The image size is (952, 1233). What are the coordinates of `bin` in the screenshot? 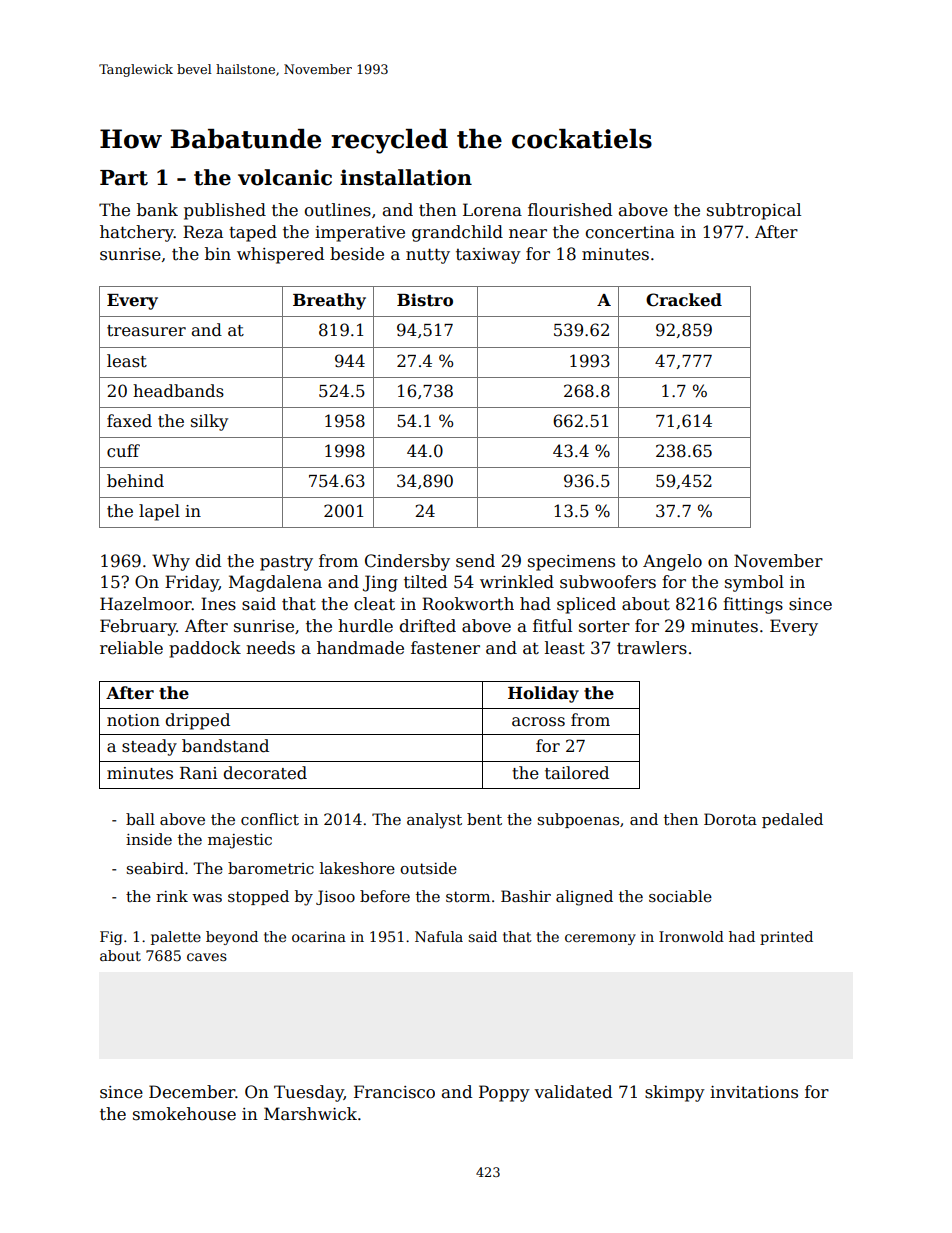 It's located at (218, 254).
